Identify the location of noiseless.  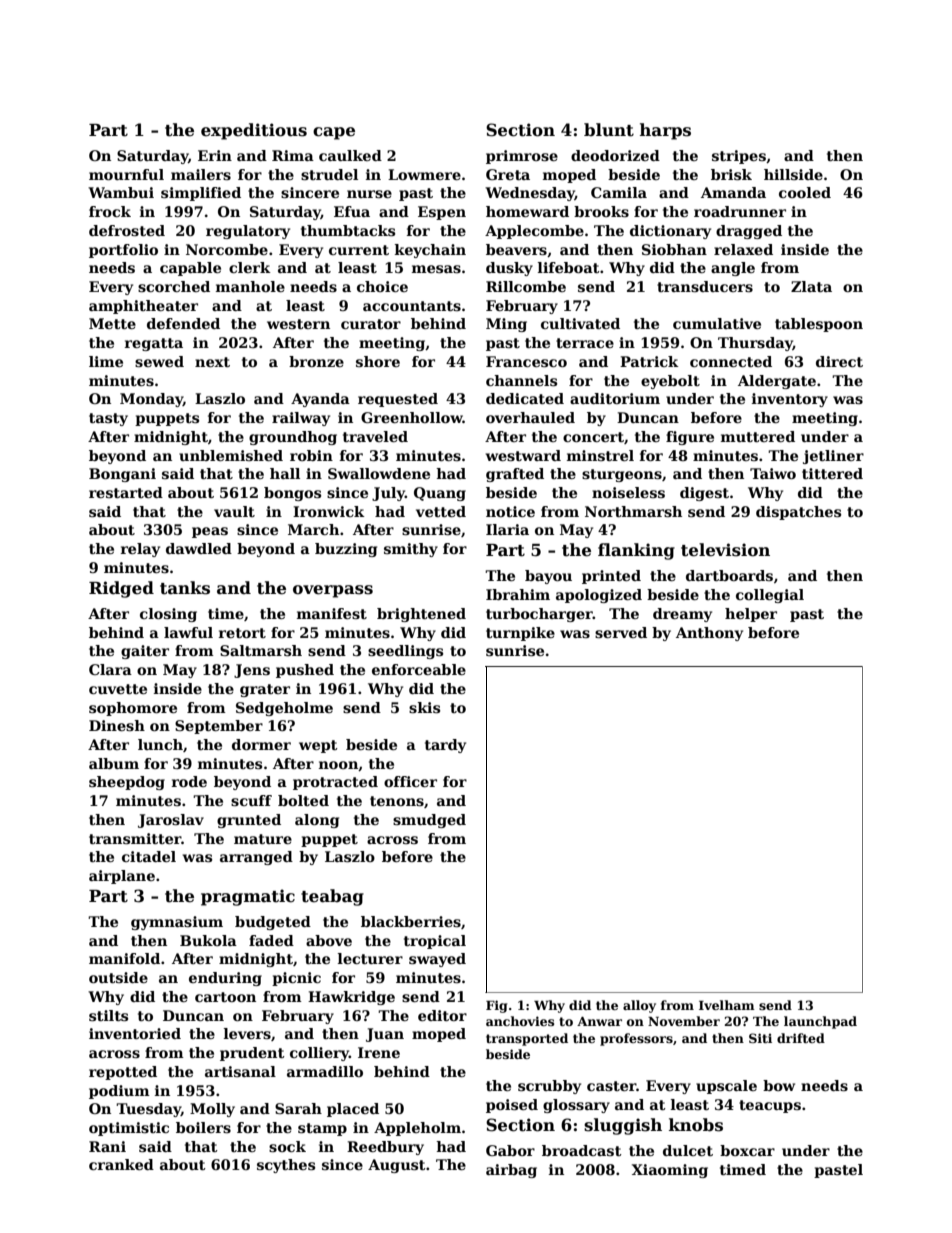
(628, 492).
